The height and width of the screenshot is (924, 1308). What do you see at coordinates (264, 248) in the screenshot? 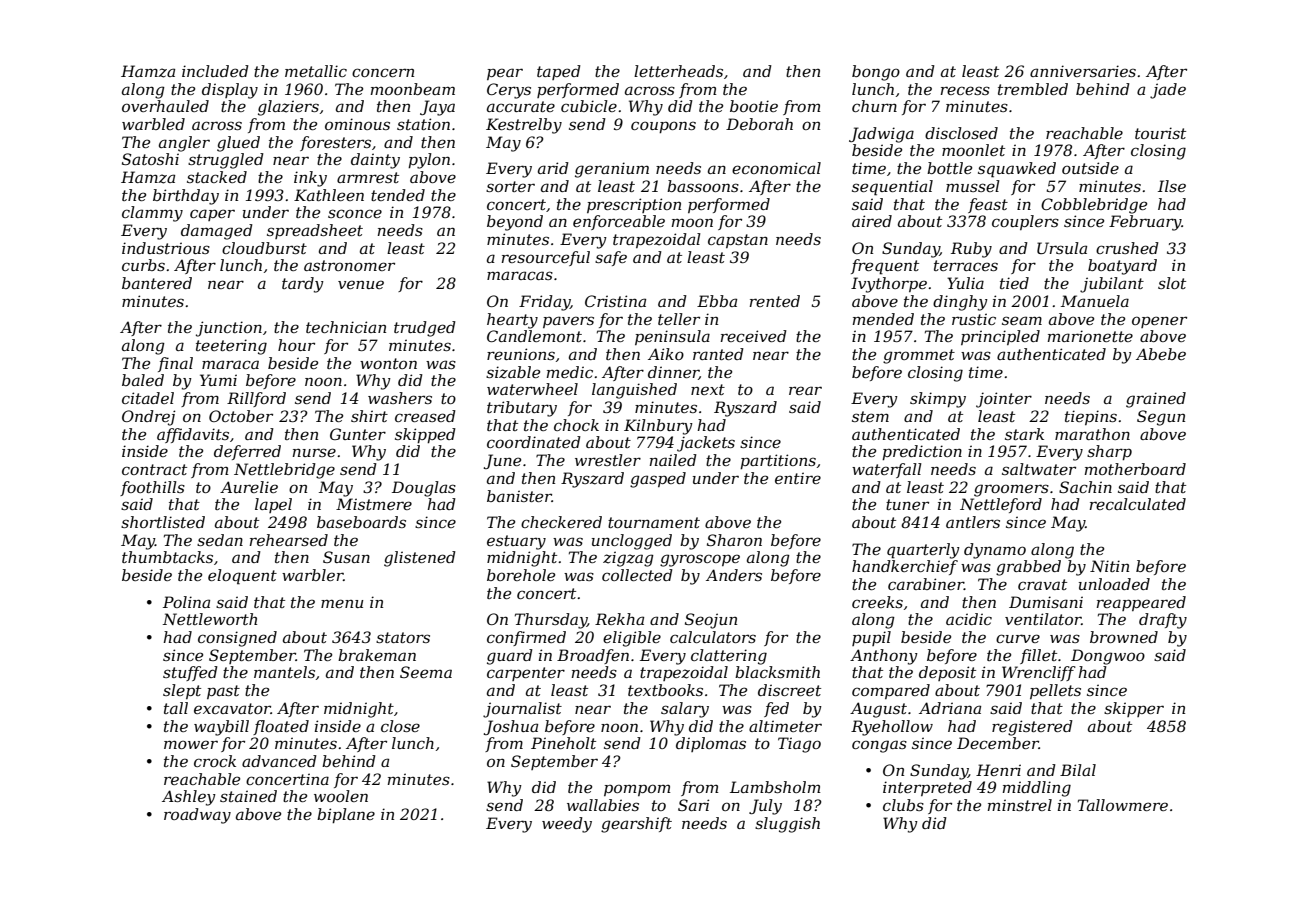
I see `cloudburst` at bounding box center [264, 248].
